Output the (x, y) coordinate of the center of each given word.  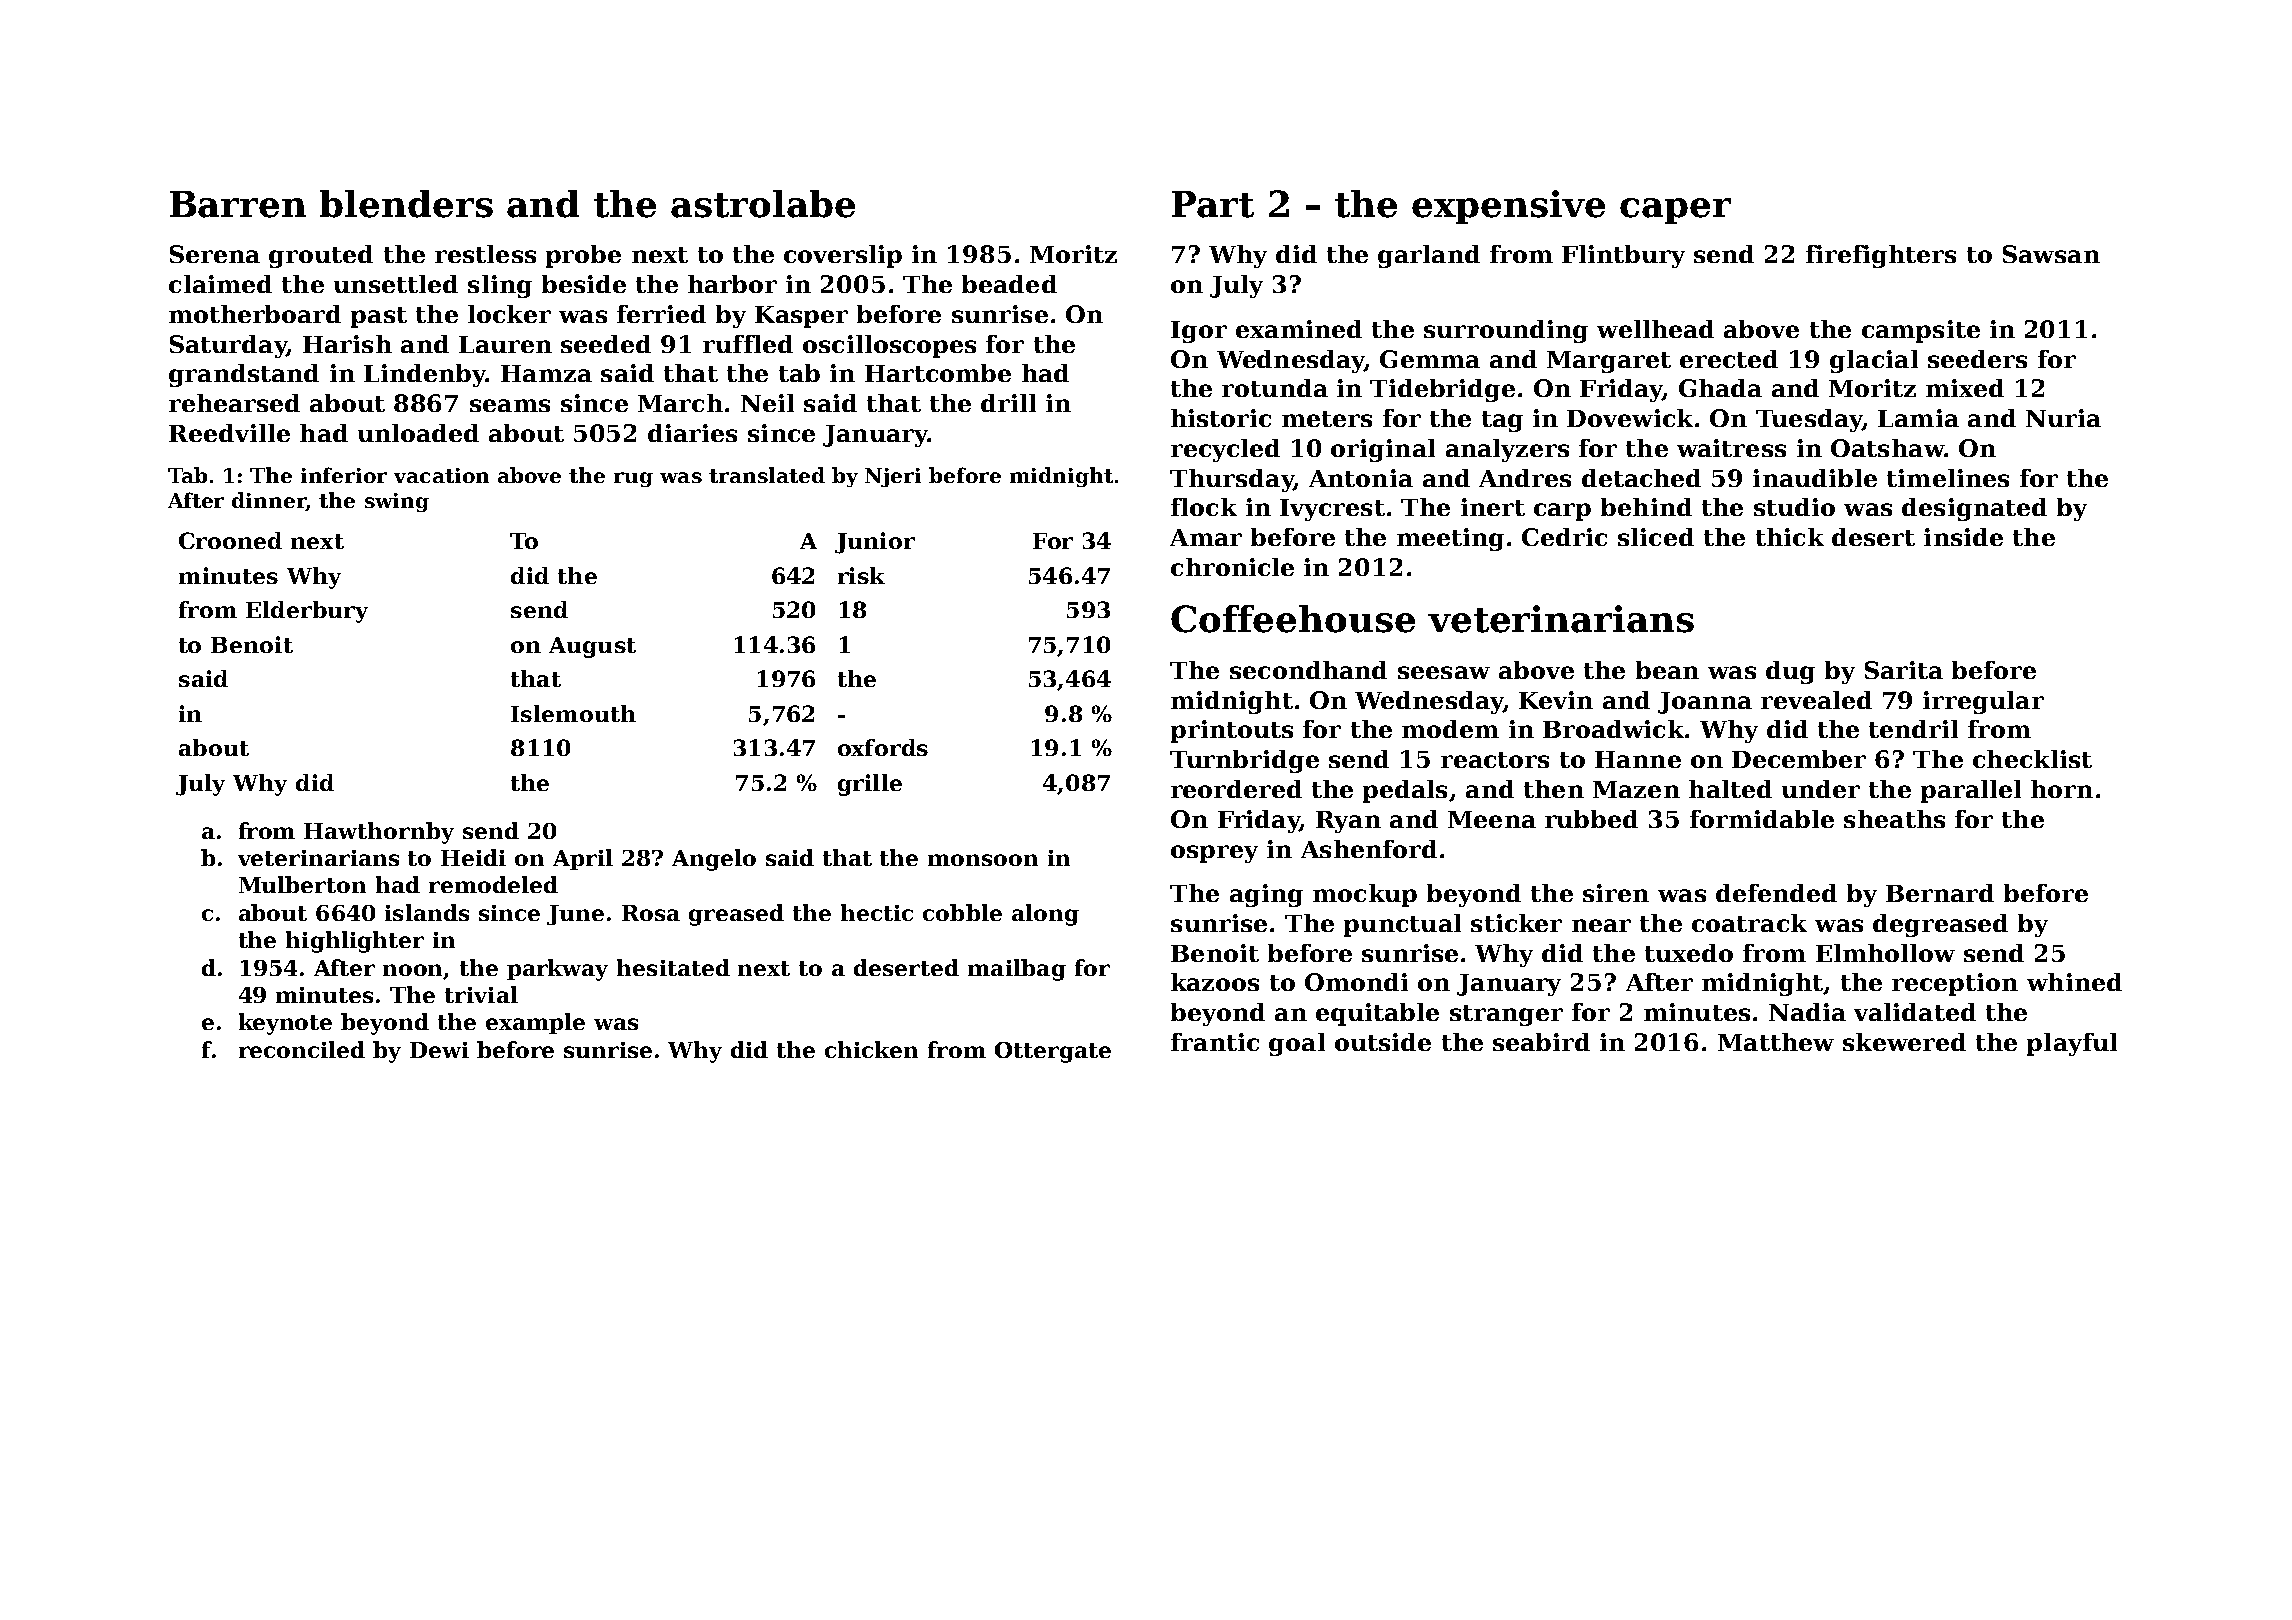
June (575, 915)
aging (1266, 895)
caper (1675, 211)
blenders (406, 204)
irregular (1983, 702)
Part (1213, 204)
